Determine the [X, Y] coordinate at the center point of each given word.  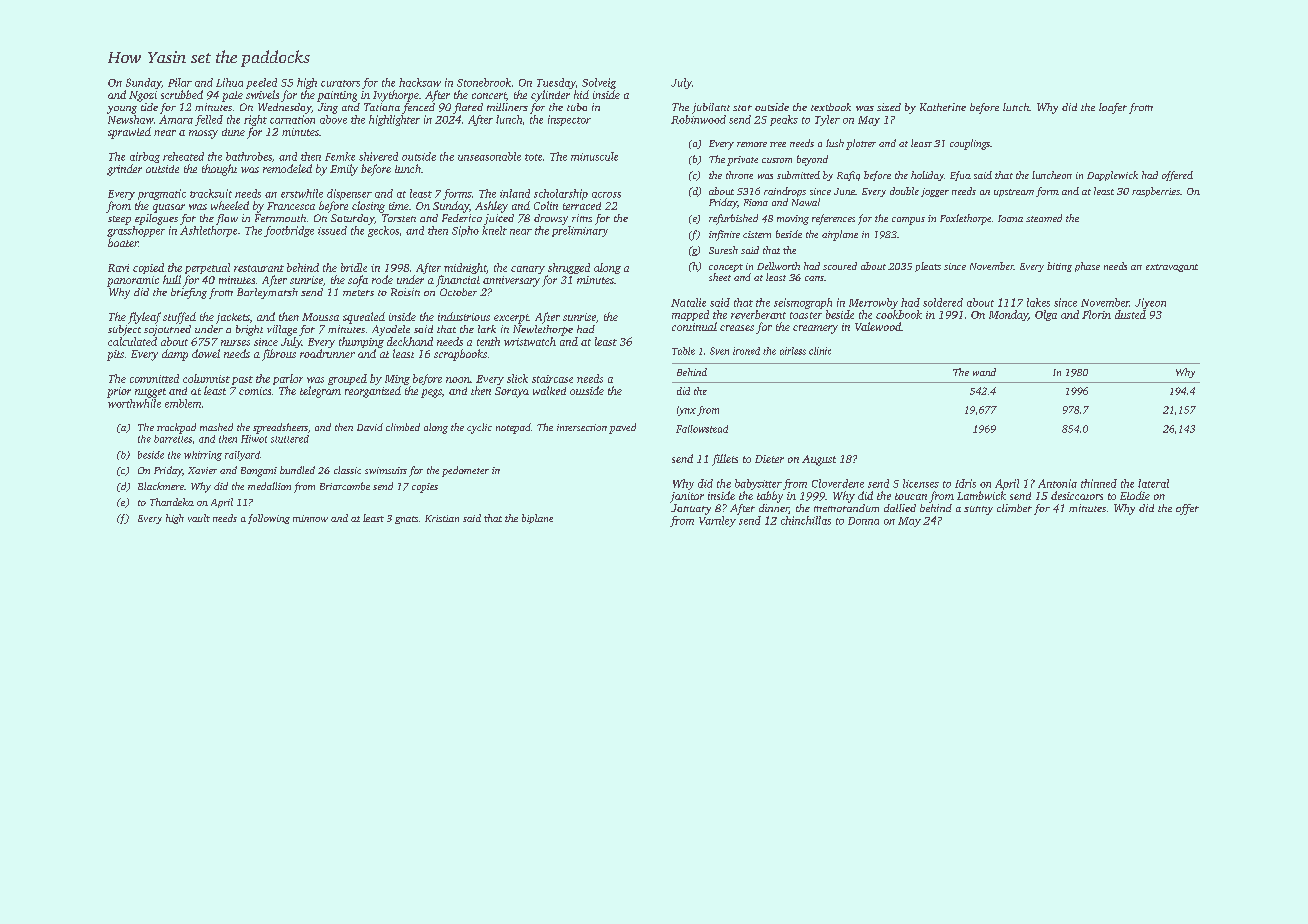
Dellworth [778, 266]
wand [984, 372]
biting [1059, 267]
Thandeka [172, 502]
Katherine [943, 107]
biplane [537, 519]
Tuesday [556, 83]
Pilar [180, 82]
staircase [552, 379]
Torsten [399, 218]
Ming [397, 380]
